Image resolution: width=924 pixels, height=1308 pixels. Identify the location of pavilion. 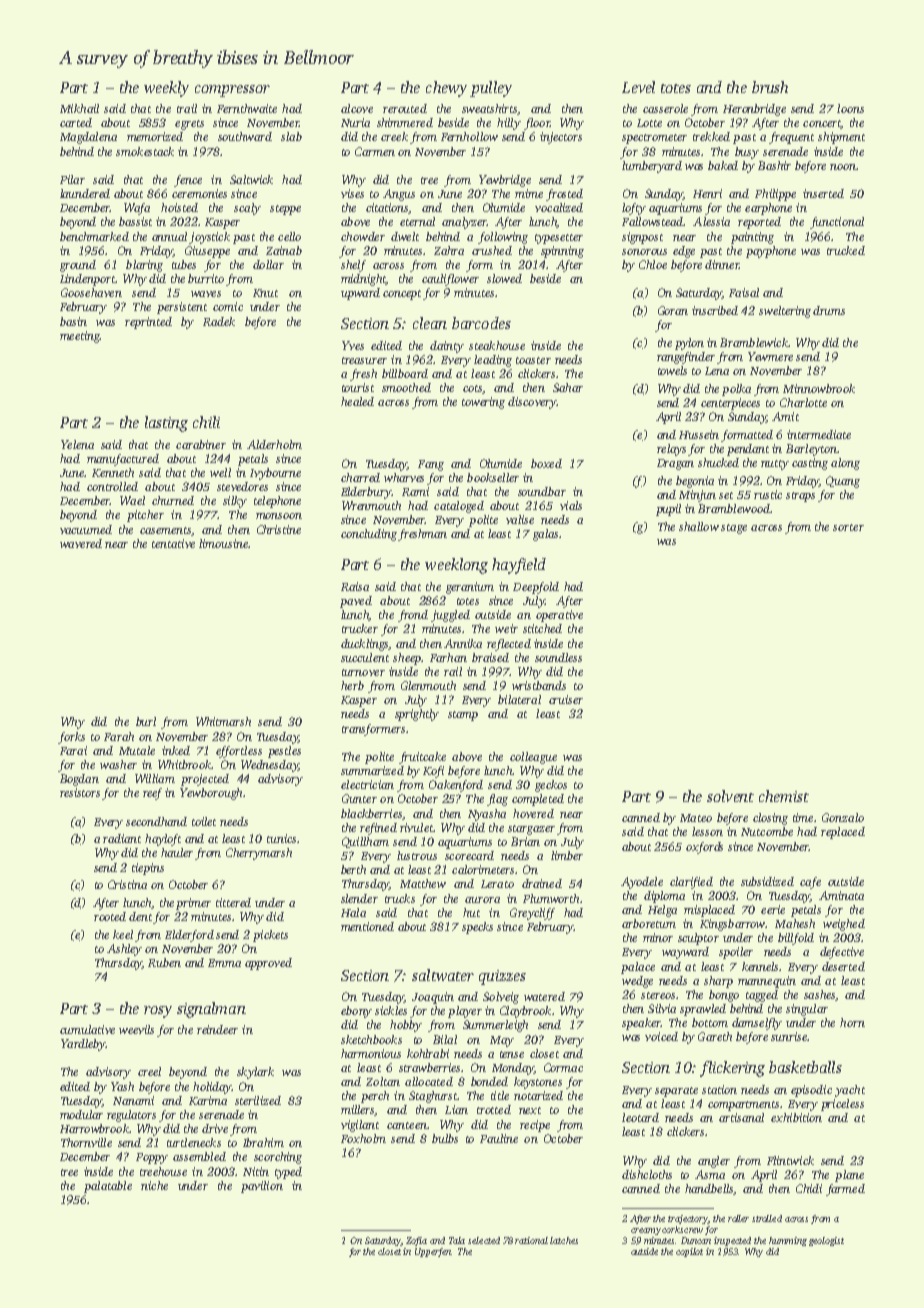
(262, 1187).
